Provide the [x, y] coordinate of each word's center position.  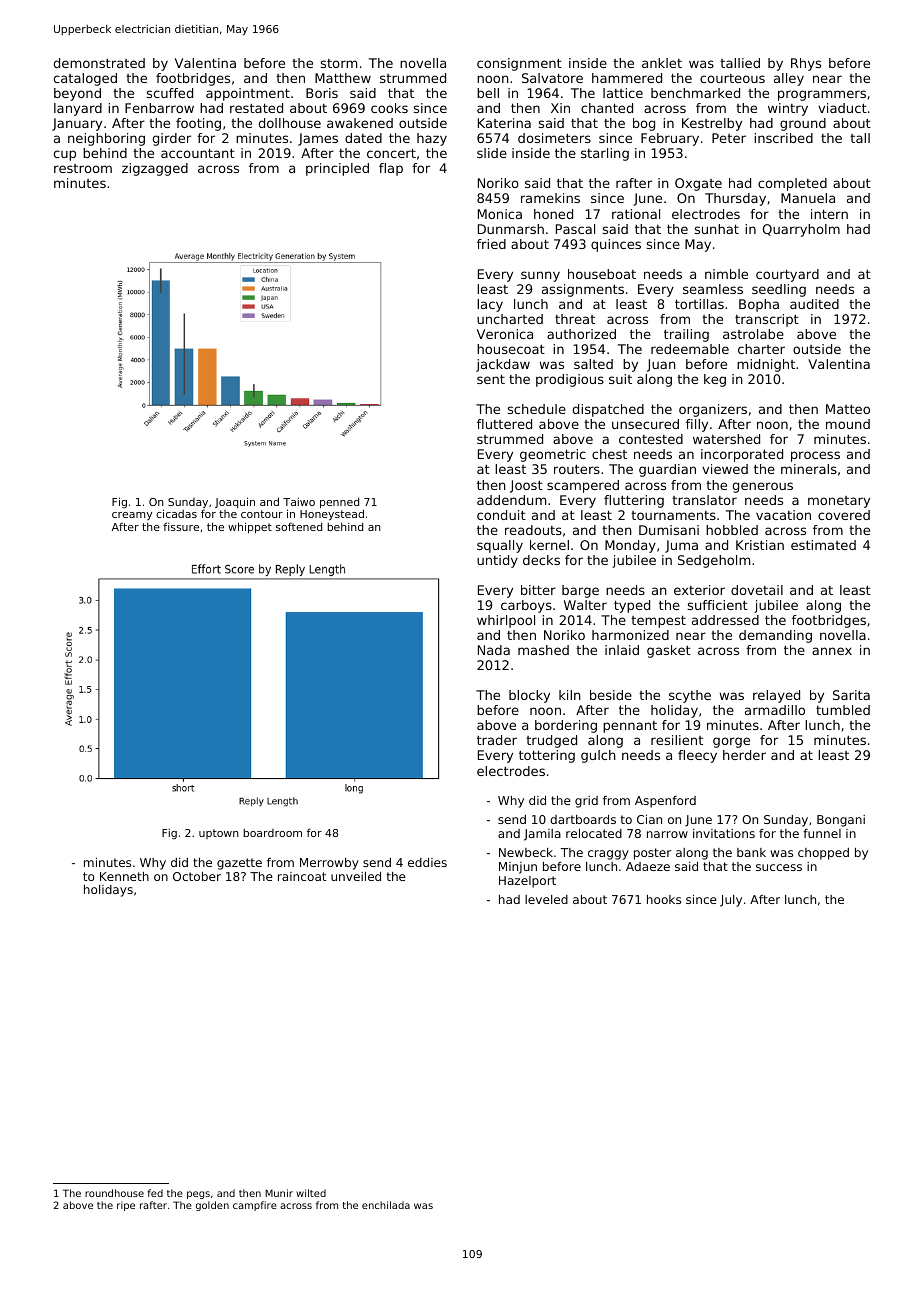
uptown [219, 834]
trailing [686, 335]
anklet [662, 63]
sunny [540, 276]
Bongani [841, 821]
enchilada [386, 1205]
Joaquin [235, 502]
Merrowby [329, 864]
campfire [255, 1206]
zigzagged [155, 169]
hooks [664, 899]
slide [492, 153]
